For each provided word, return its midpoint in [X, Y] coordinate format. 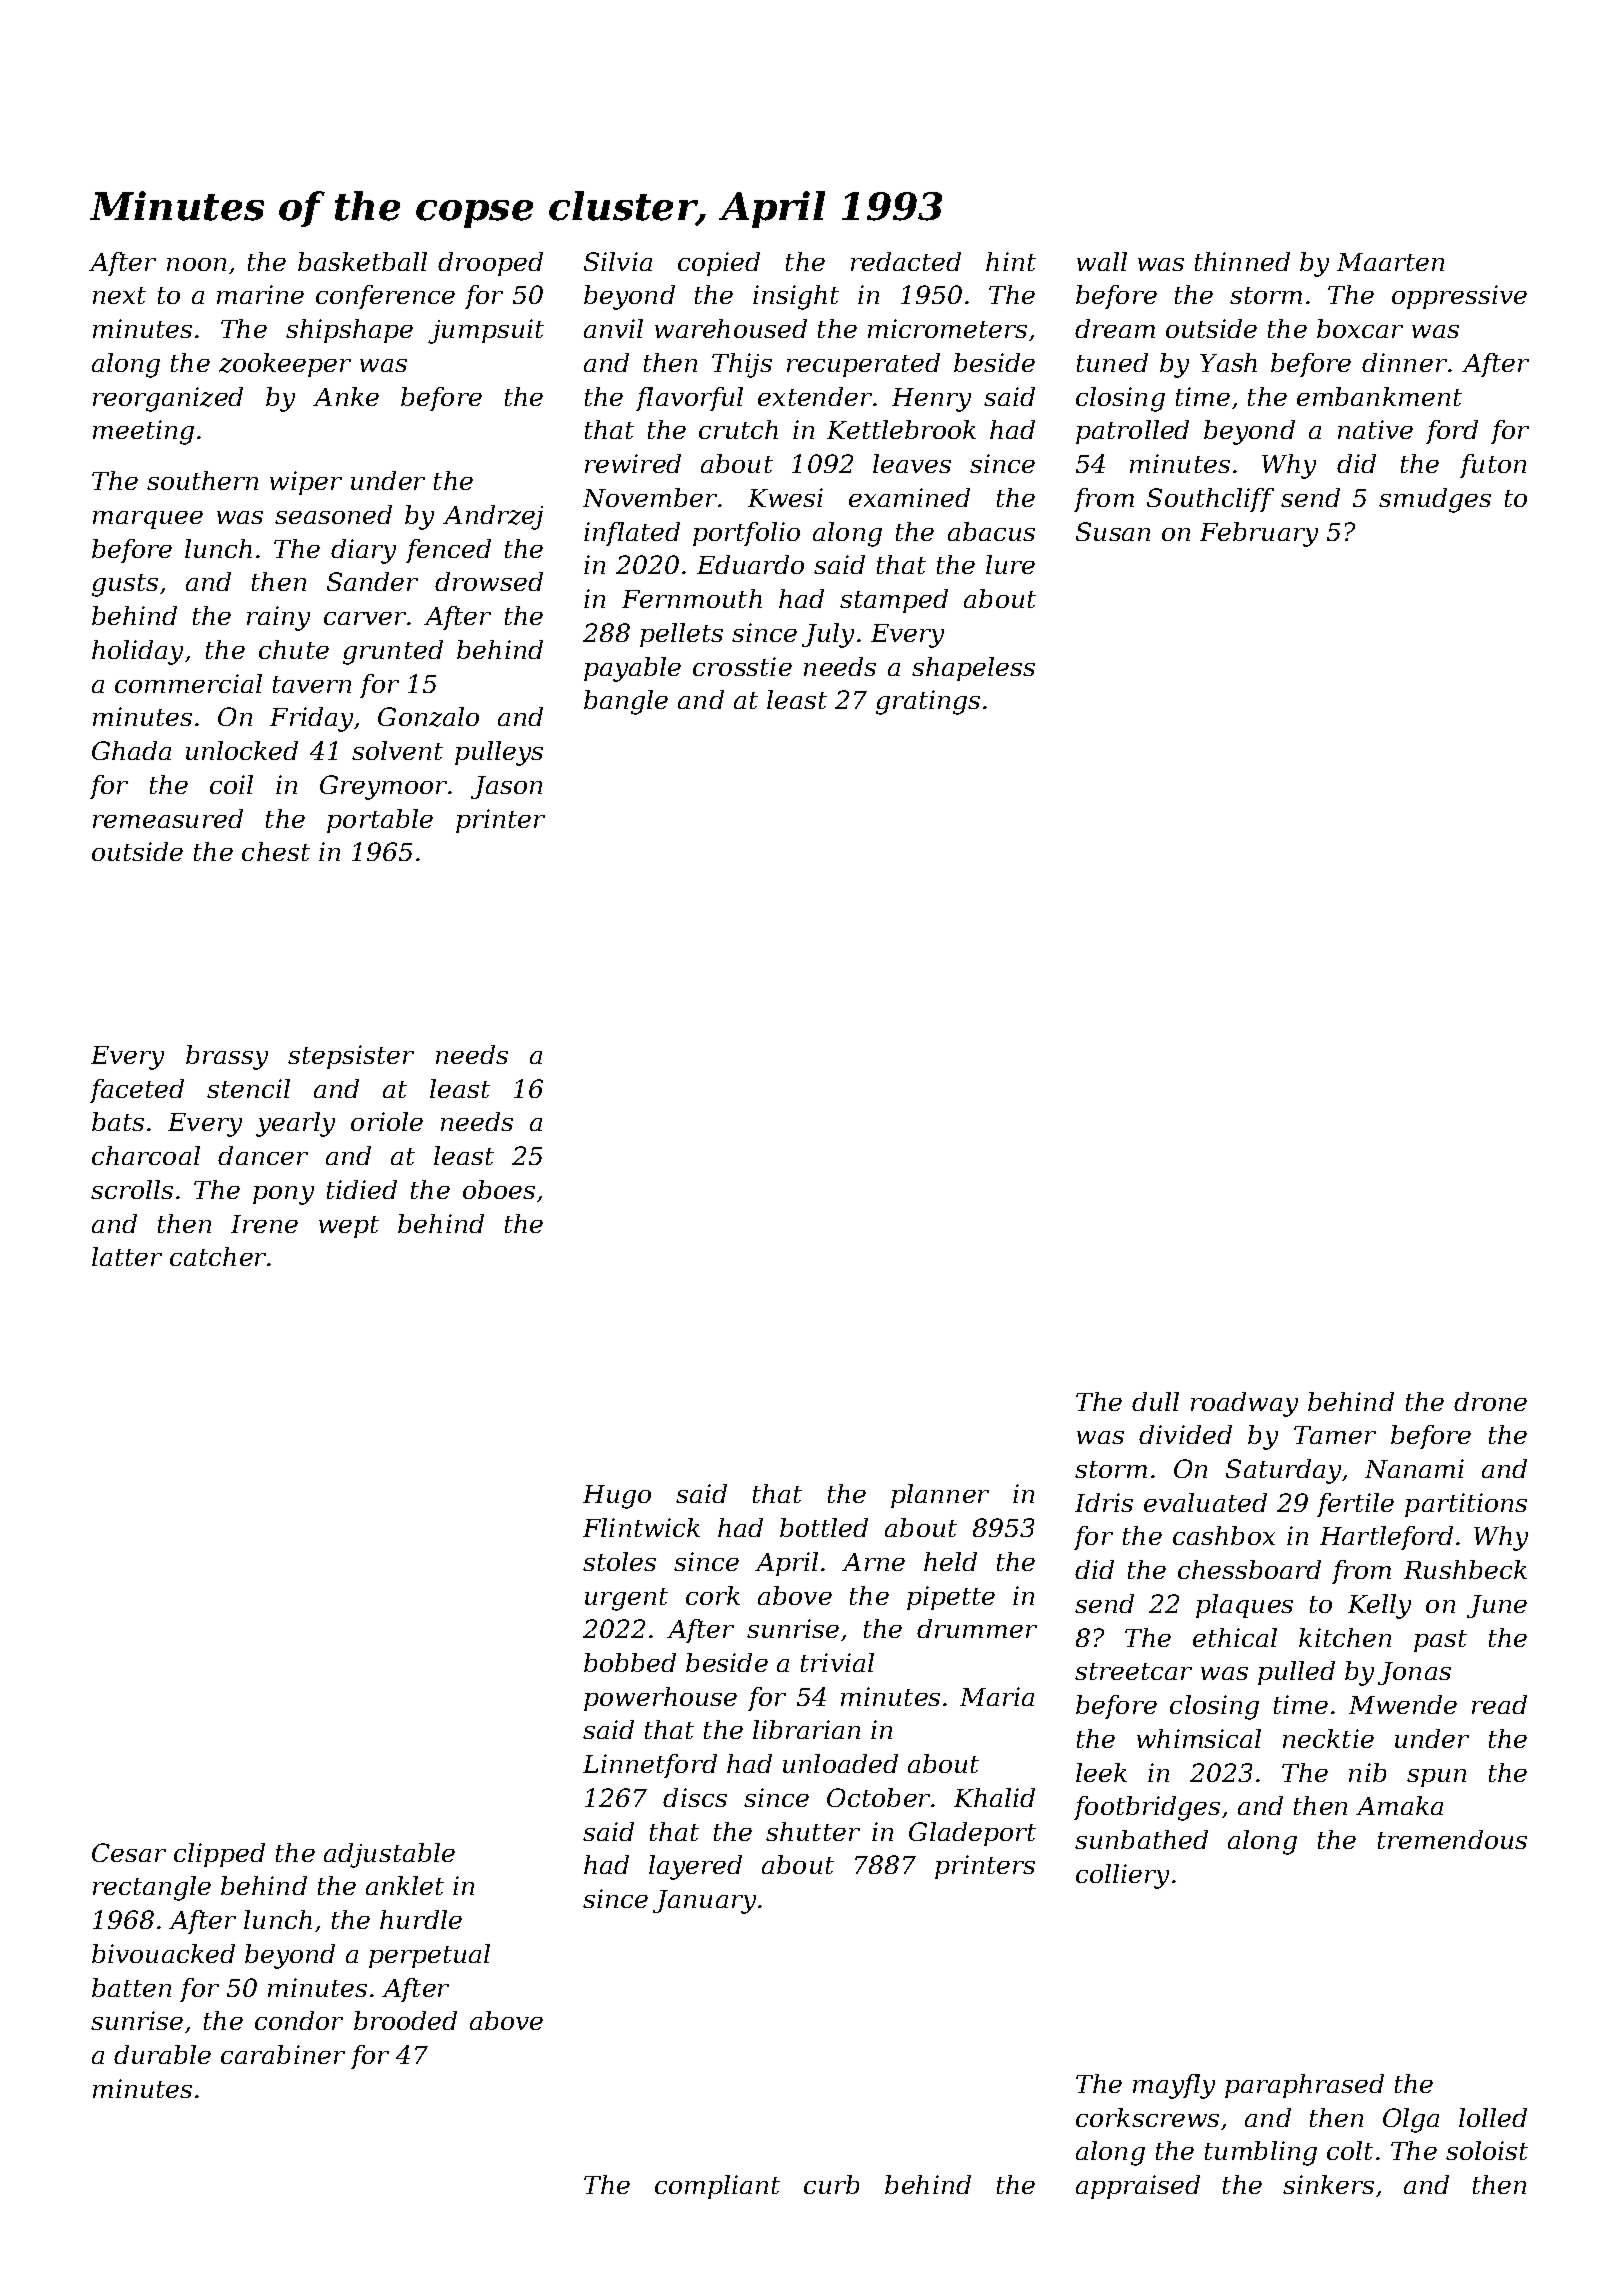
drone [1490, 1401]
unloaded [840, 1763]
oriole [387, 1121]
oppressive [1459, 297]
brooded [405, 2020]
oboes [499, 1189]
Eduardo [750, 564]
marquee [148, 520]
